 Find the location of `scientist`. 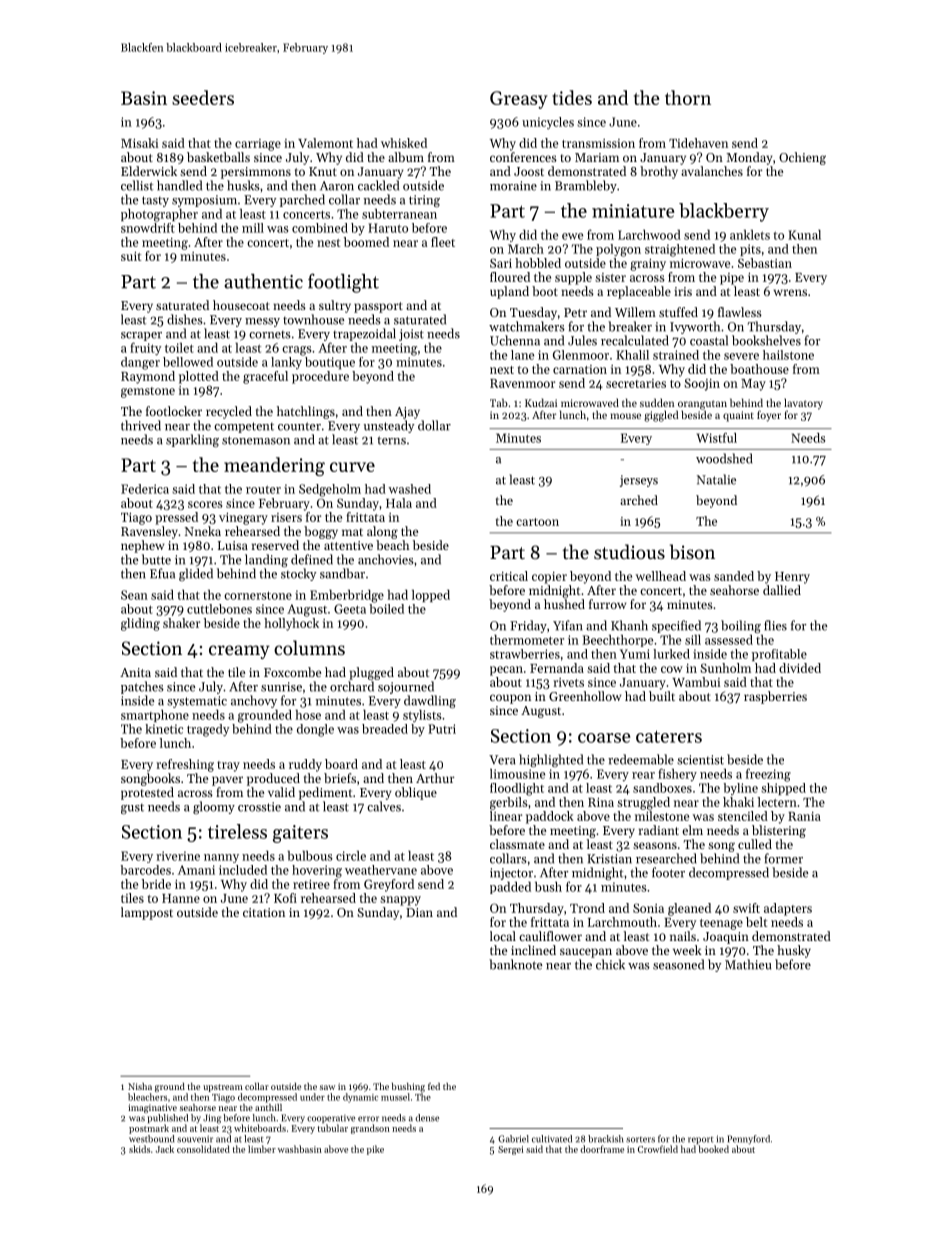

scientist is located at coordinates (700, 760).
